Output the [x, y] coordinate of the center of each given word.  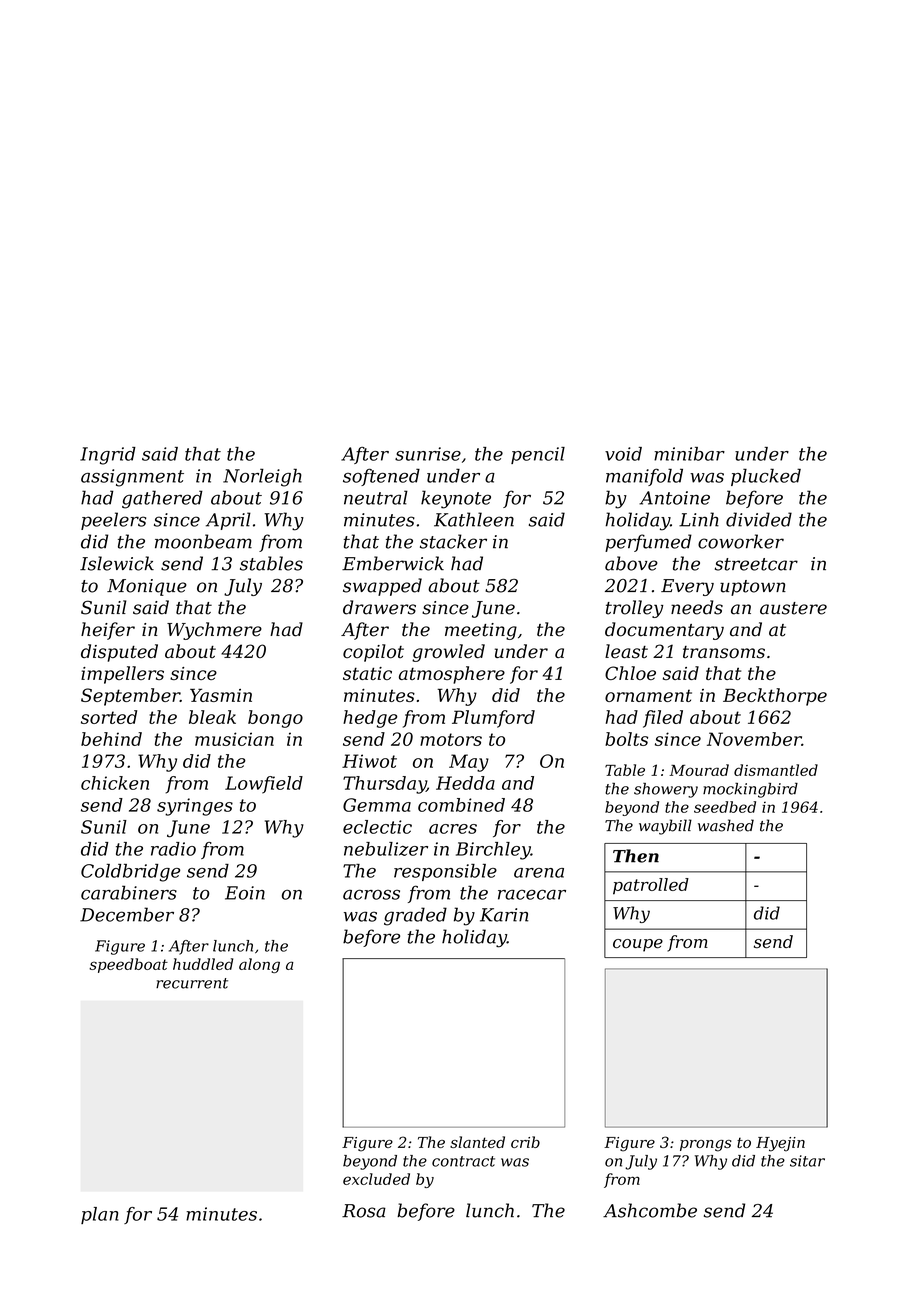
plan [100, 1215]
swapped [382, 587]
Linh [699, 519]
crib [525, 1142]
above [631, 563]
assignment [132, 478]
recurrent [192, 983]
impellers [122, 675]
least [626, 651]
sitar [807, 1161]
